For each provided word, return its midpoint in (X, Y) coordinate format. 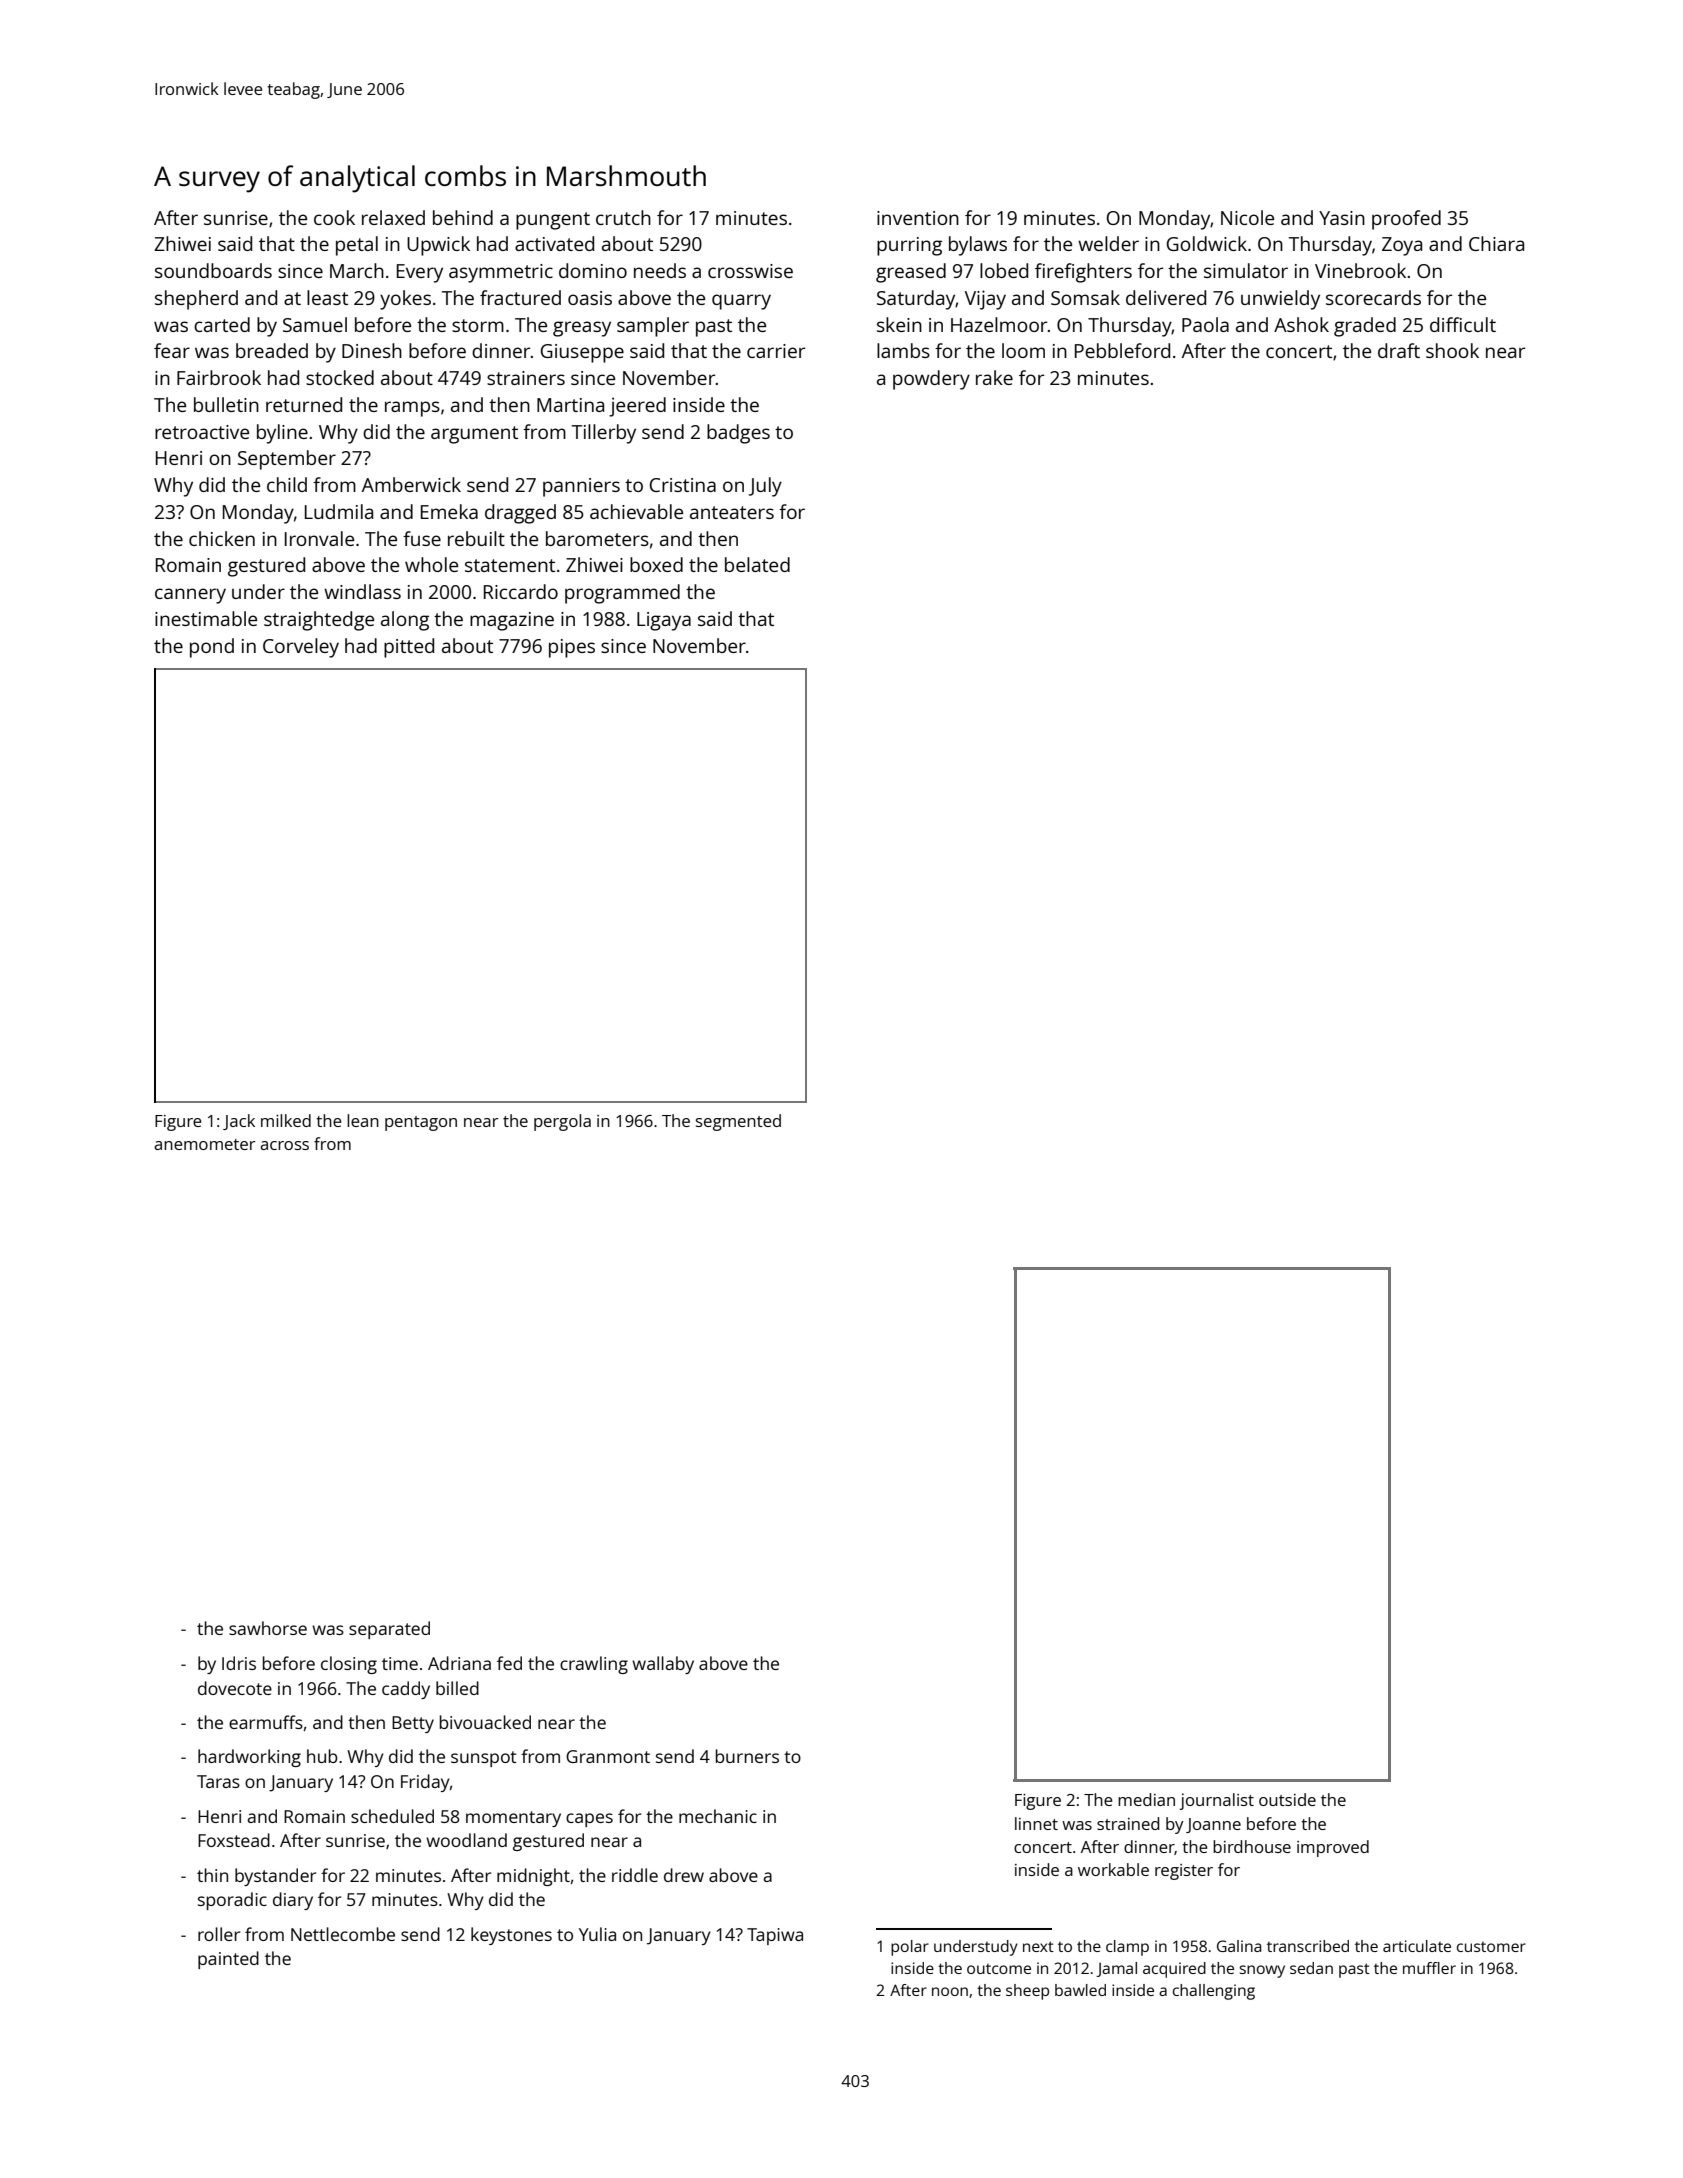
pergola (562, 1122)
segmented (738, 1122)
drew (684, 1875)
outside (1287, 1799)
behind (463, 217)
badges (738, 434)
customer (1491, 1947)
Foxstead (234, 1840)
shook (1452, 350)
